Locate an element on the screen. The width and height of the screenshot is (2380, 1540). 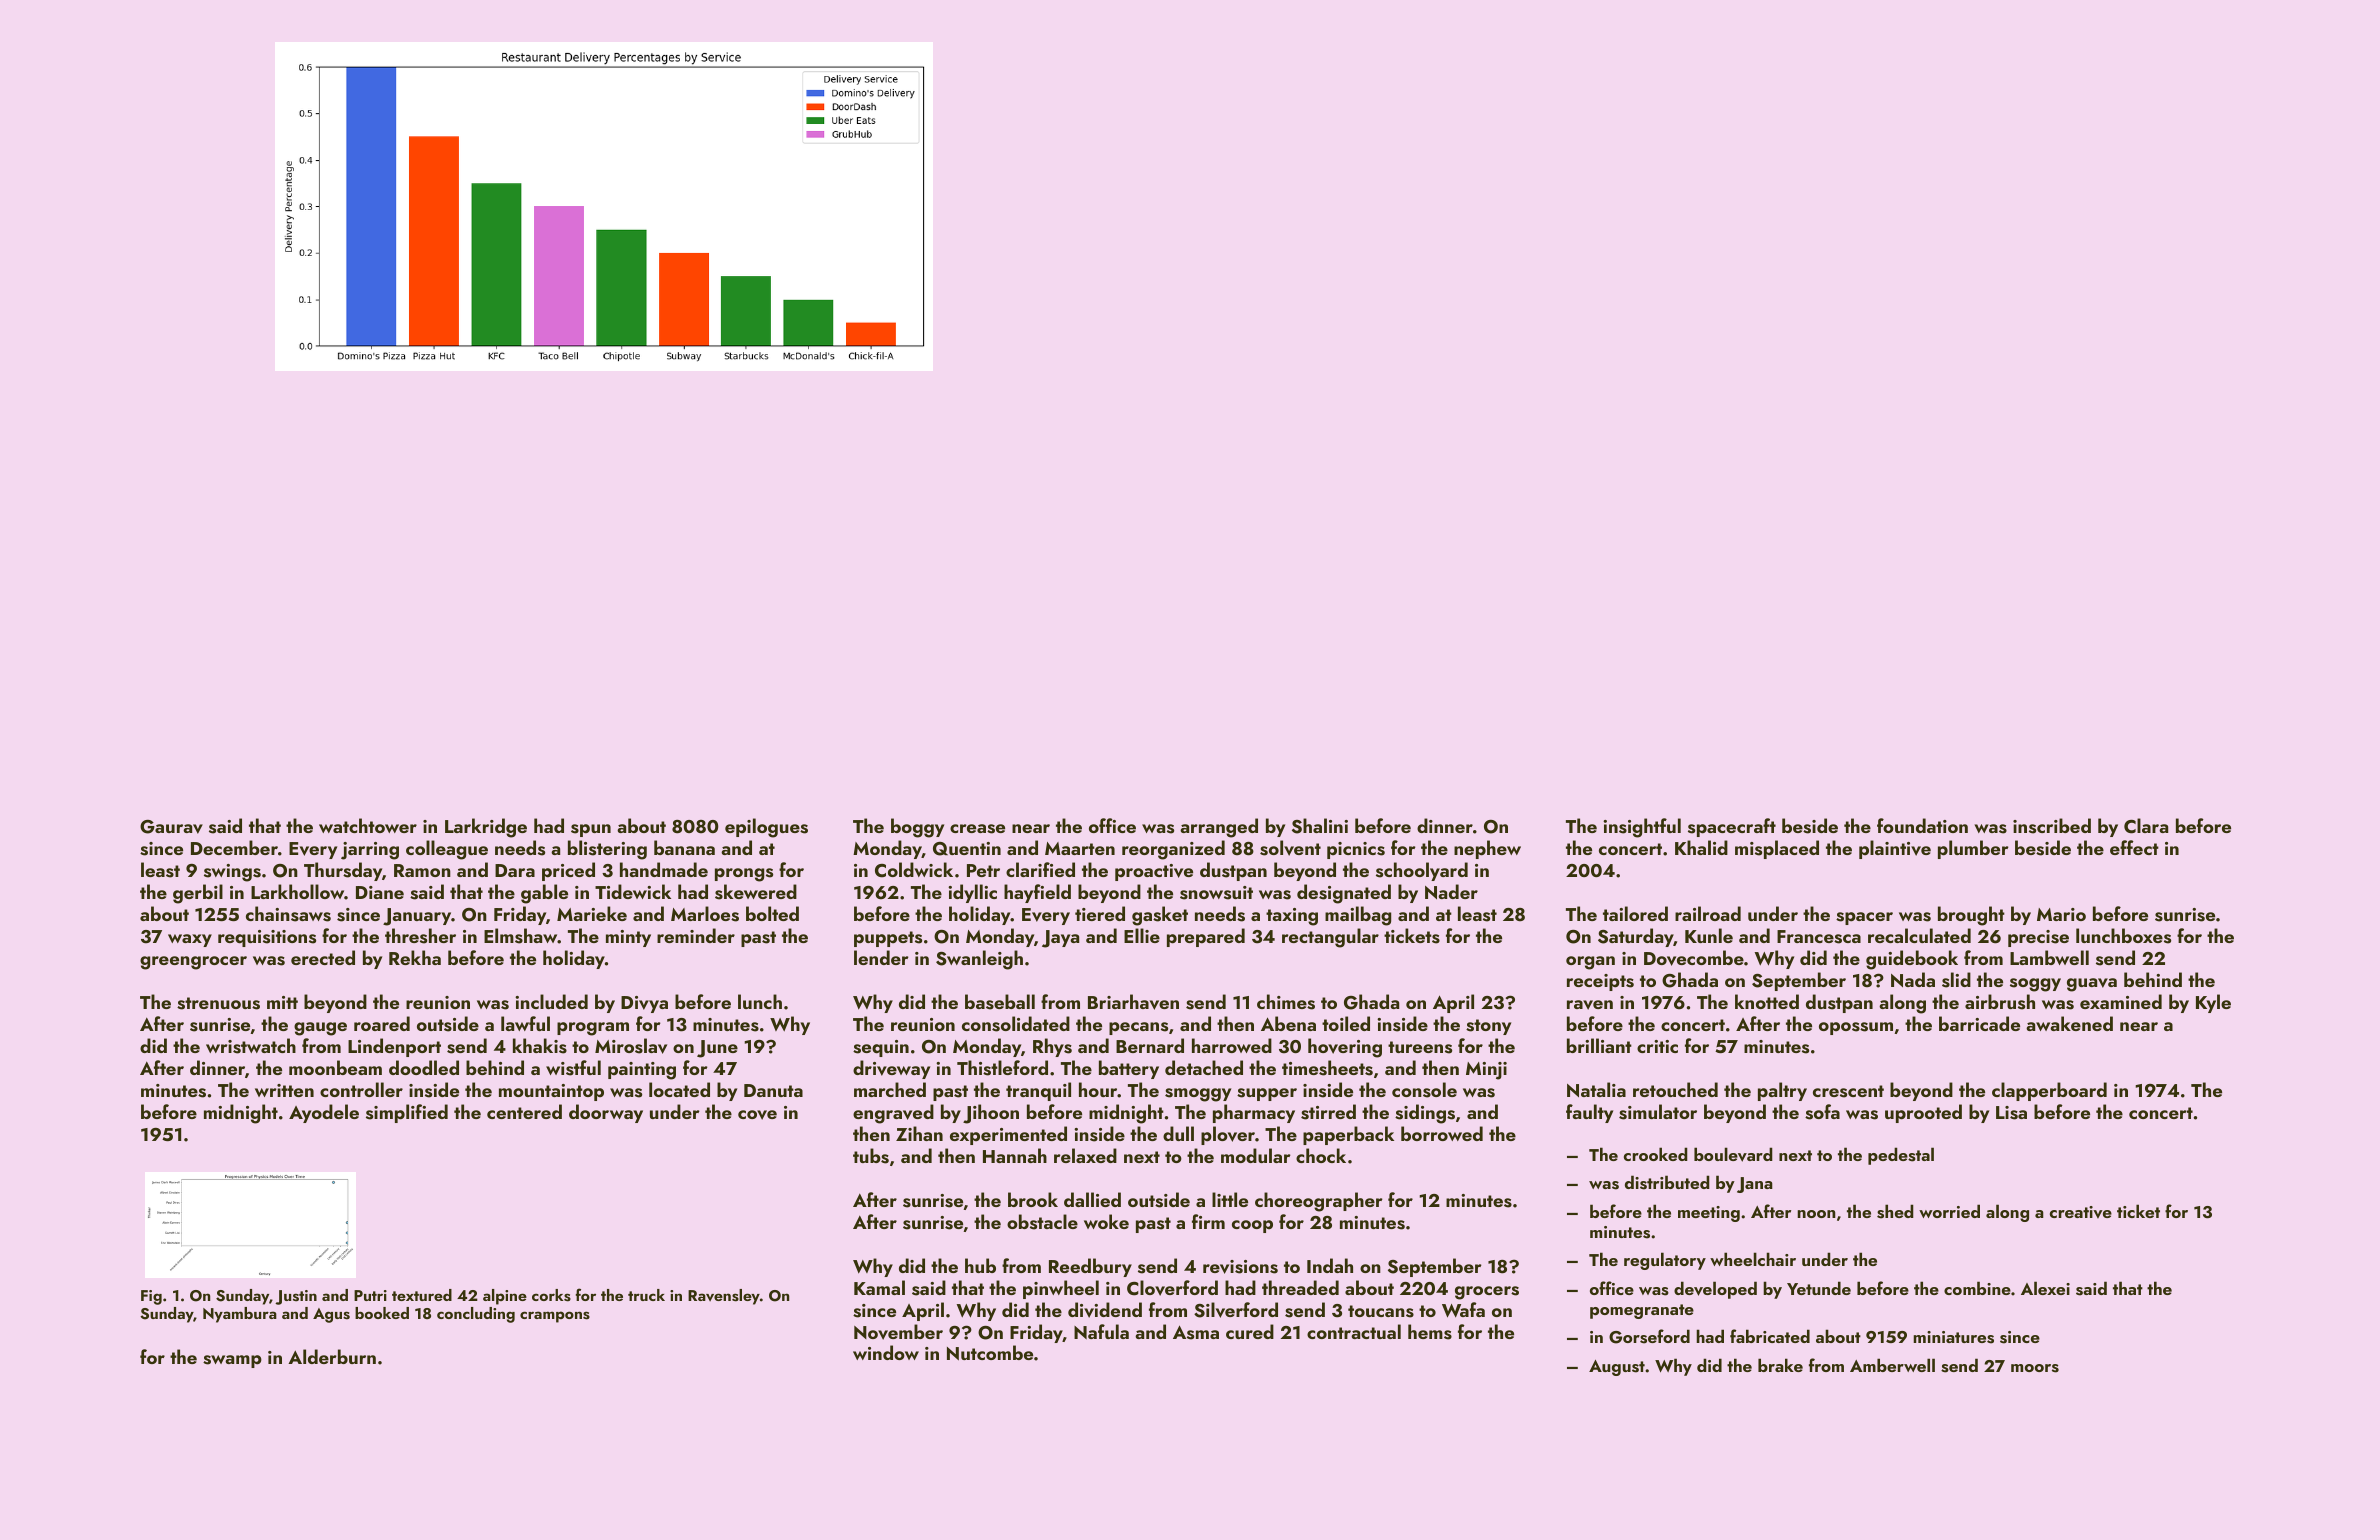
plumber is located at coordinates (1973, 849).
